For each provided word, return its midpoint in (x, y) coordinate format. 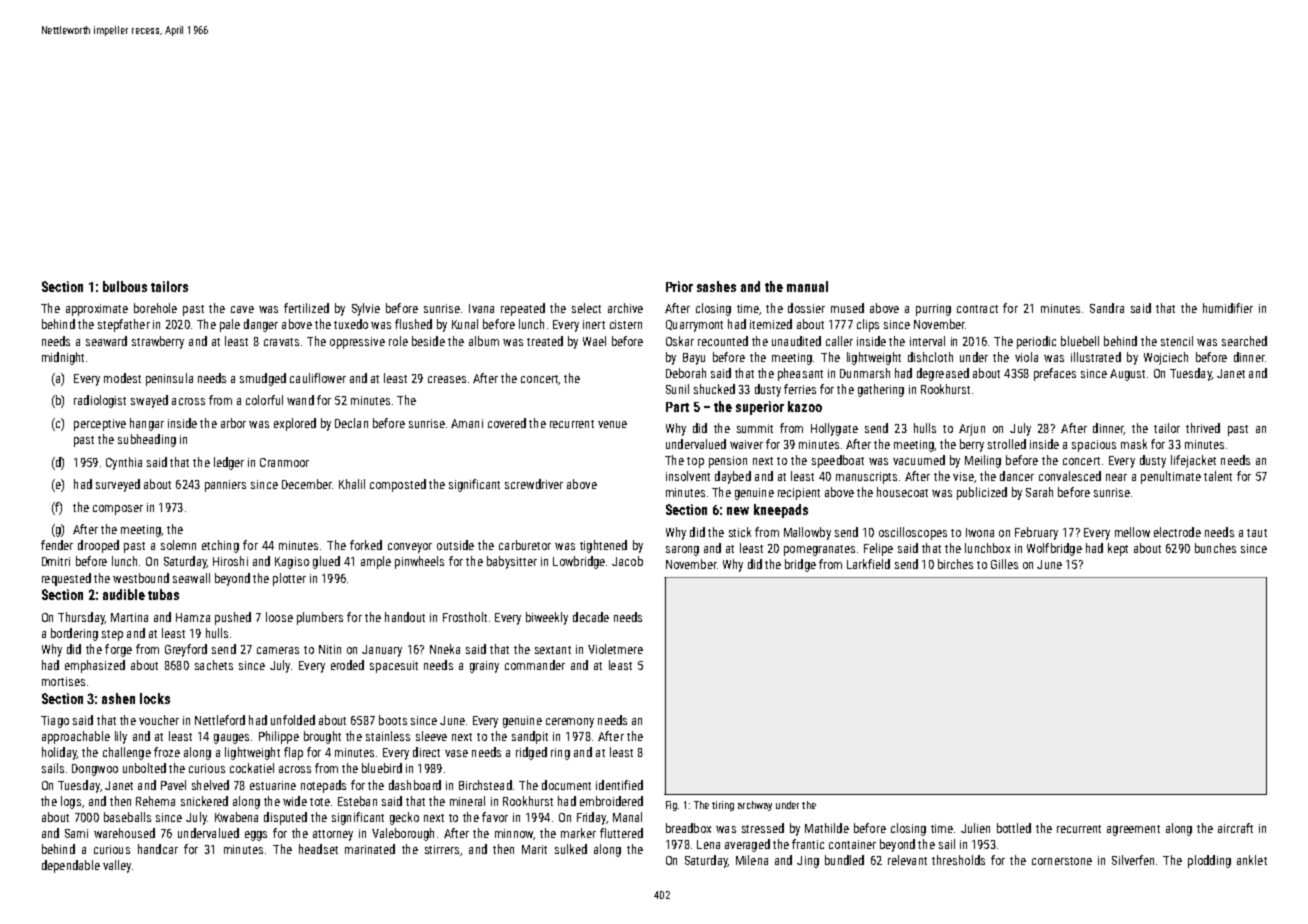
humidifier (1228, 308)
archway (755, 806)
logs (71, 802)
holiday (59, 753)
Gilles (1004, 564)
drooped (98, 546)
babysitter (512, 562)
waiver (746, 444)
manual (807, 286)
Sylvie (366, 309)
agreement (1133, 830)
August (1127, 375)
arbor (233, 423)
